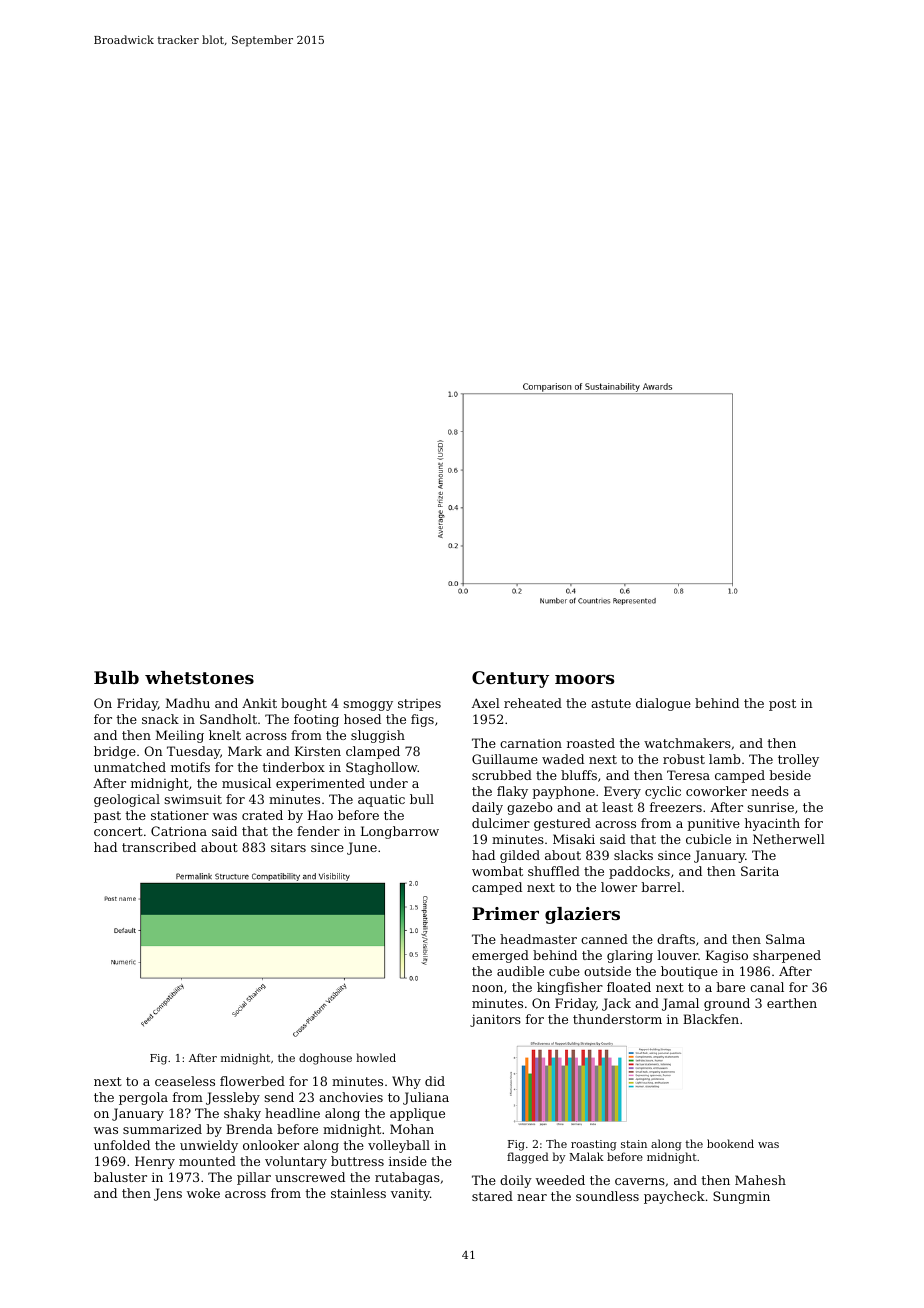 The width and height of the document is (924, 1308). I want to click on rutabagas, so click(407, 1178).
